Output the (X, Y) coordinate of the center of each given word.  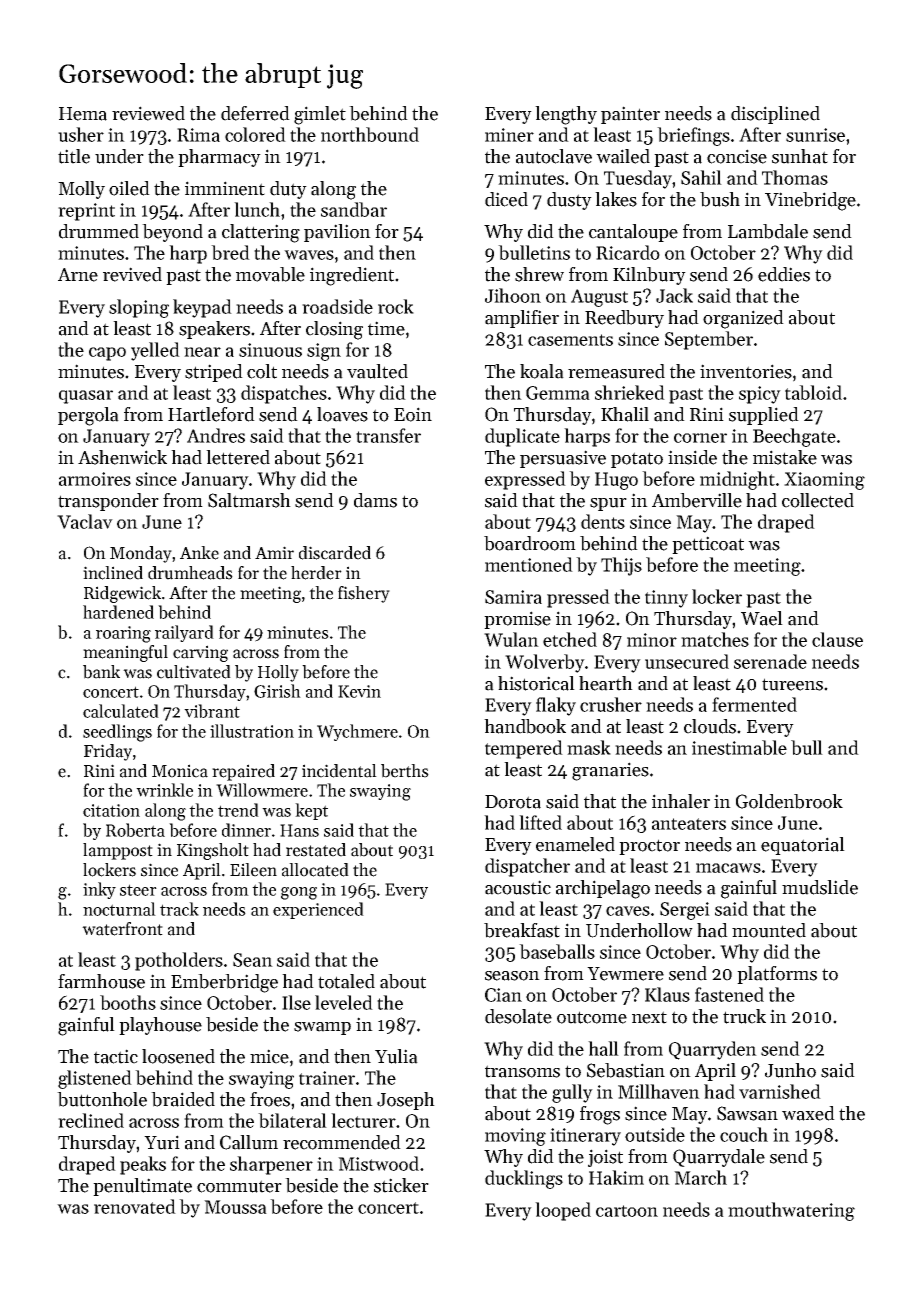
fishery (364, 594)
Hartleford (211, 414)
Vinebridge (810, 201)
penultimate (142, 1187)
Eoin (413, 414)
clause (837, 639)
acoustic (518, 887)
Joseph (406, 1101)
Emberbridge (224, 983)
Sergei (685, 911)
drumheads (190, 573)
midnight (737, 480)
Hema (83, 114)
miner (509, 135)
